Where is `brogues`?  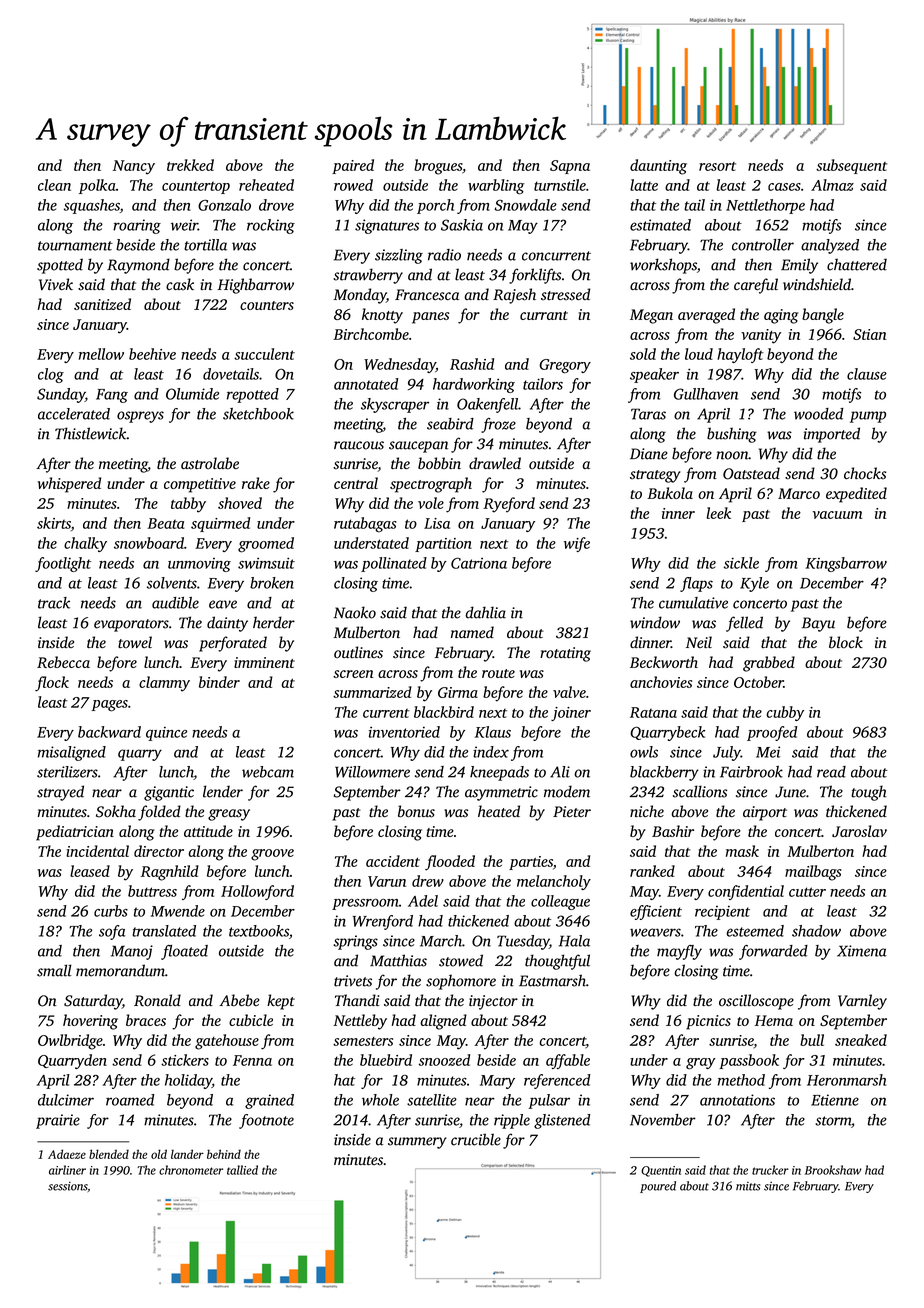 brogues is located at coordinates (438, 167).
